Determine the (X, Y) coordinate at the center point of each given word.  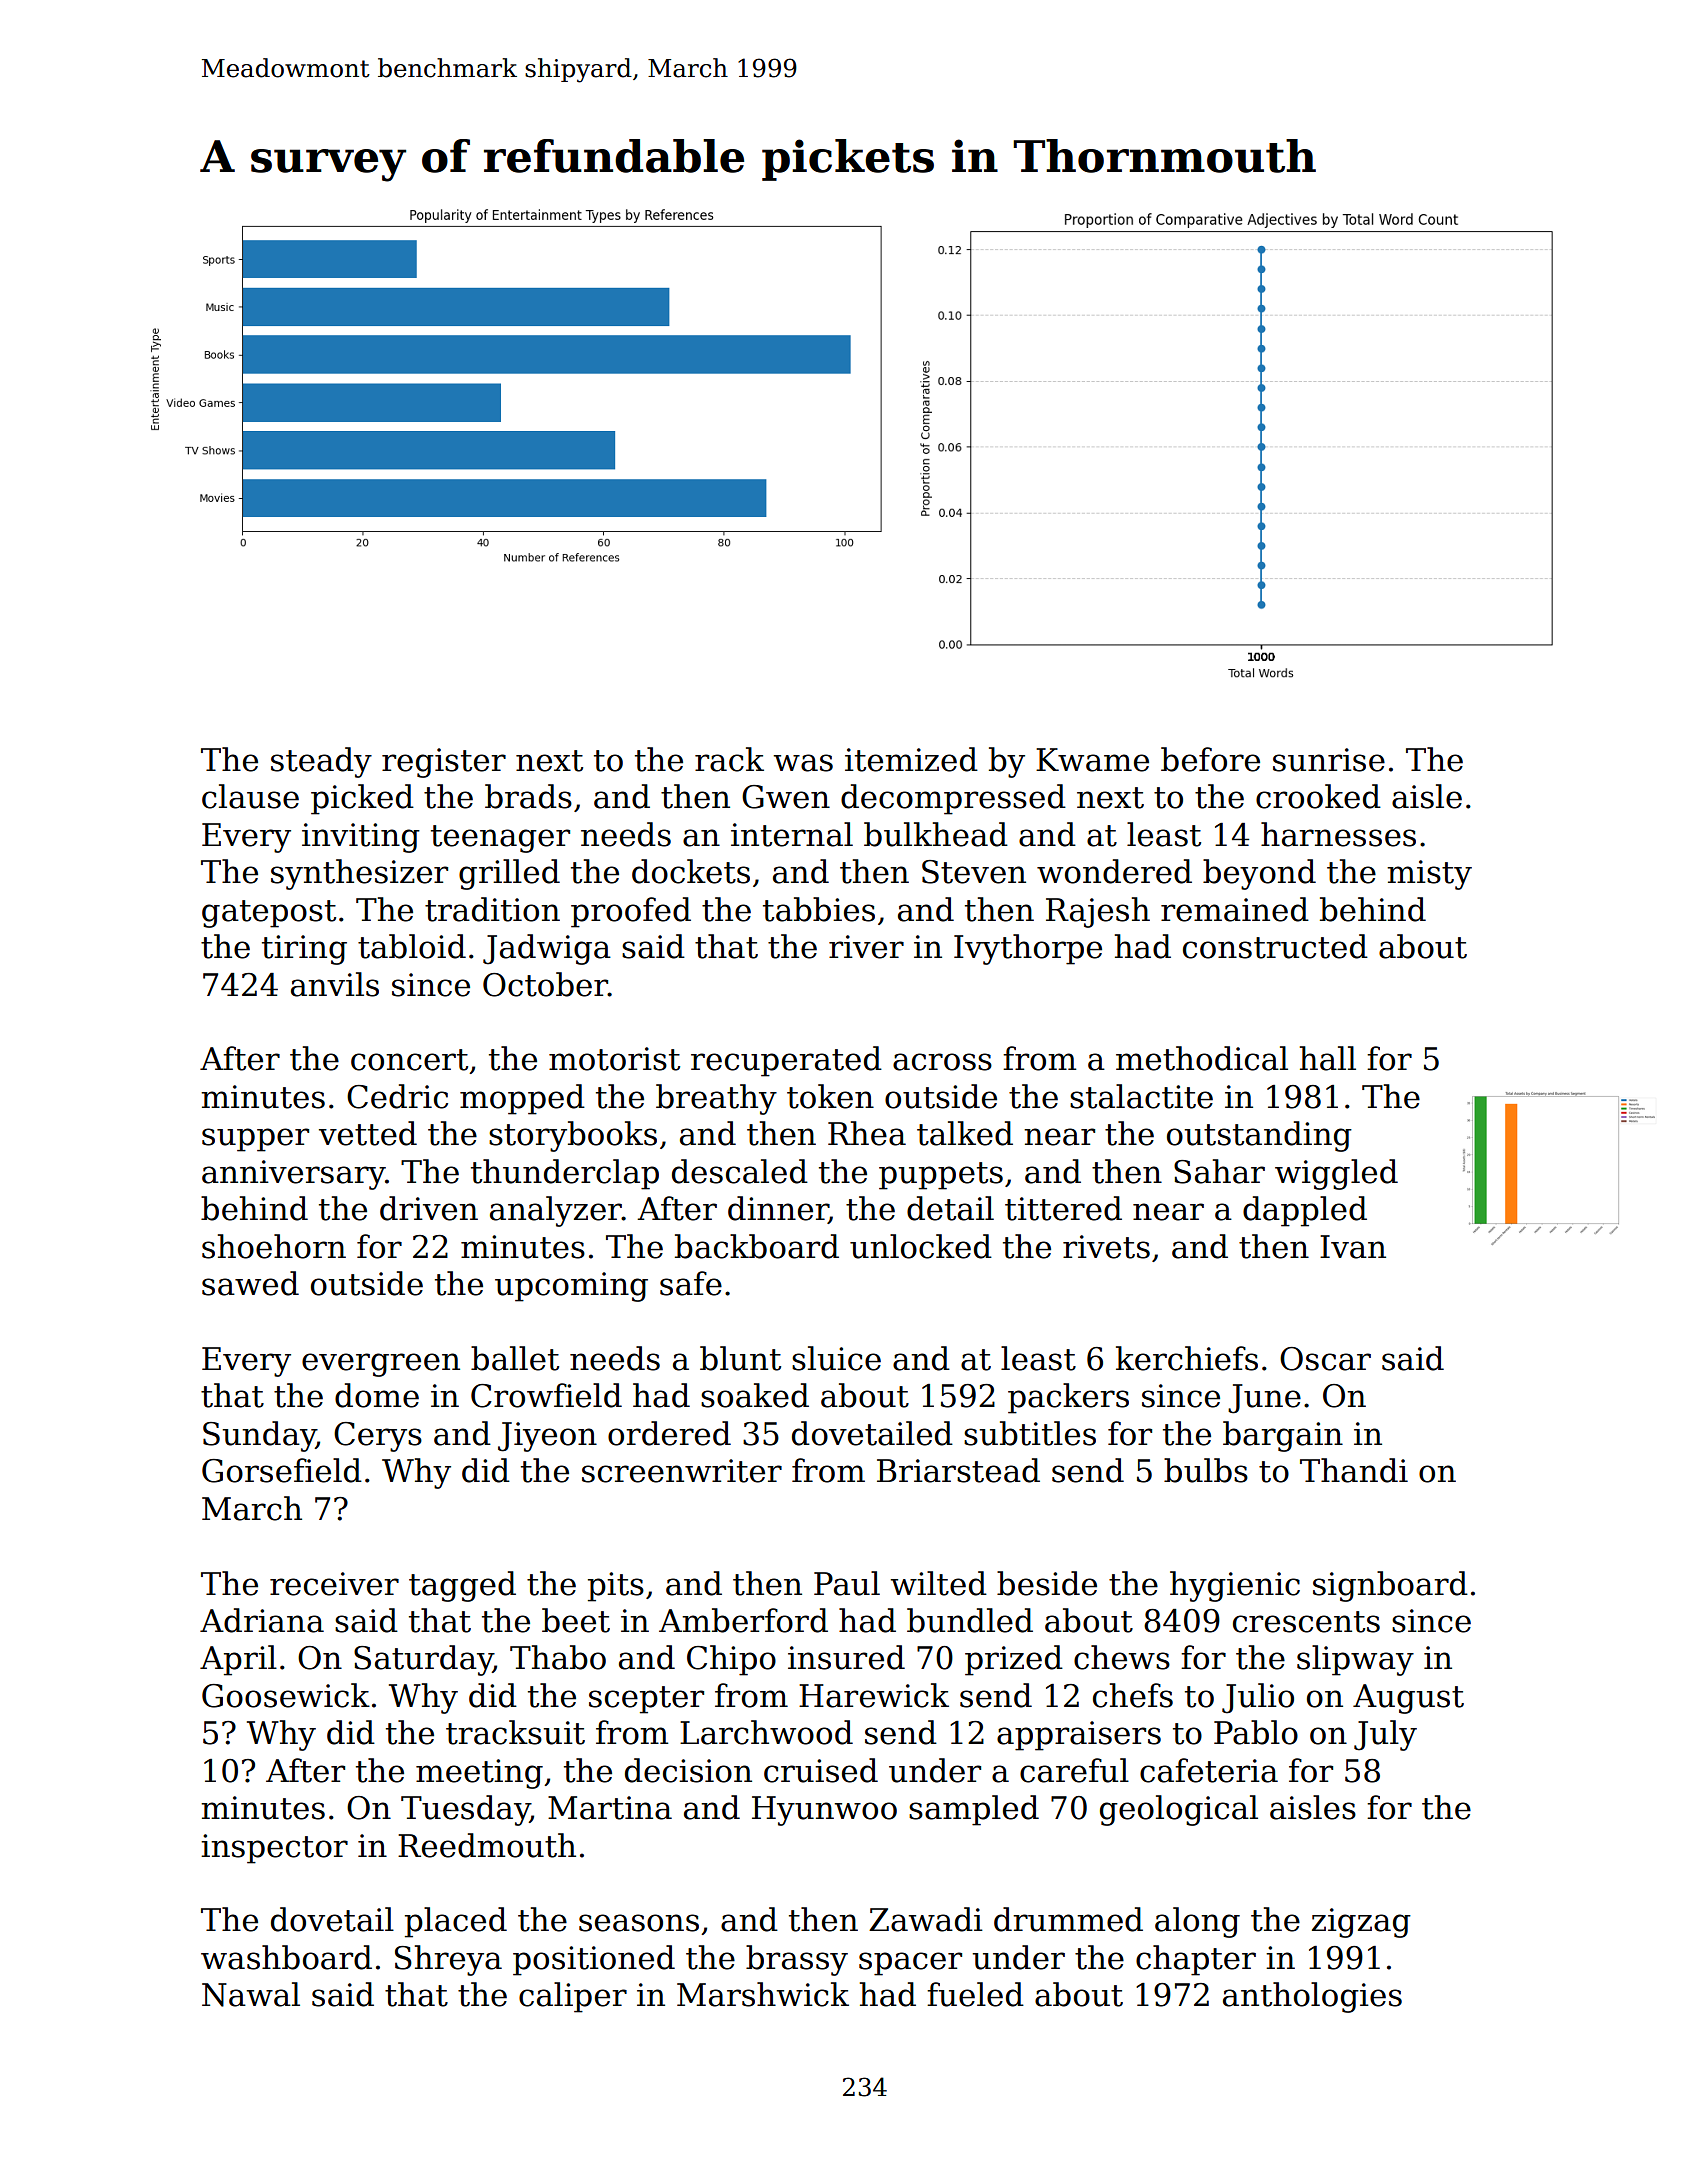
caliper (573, 1997)
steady (321, 762)
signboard (1390, 1586)
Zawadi (926, 1919)
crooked (1318, 796)
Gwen (786, 797)
